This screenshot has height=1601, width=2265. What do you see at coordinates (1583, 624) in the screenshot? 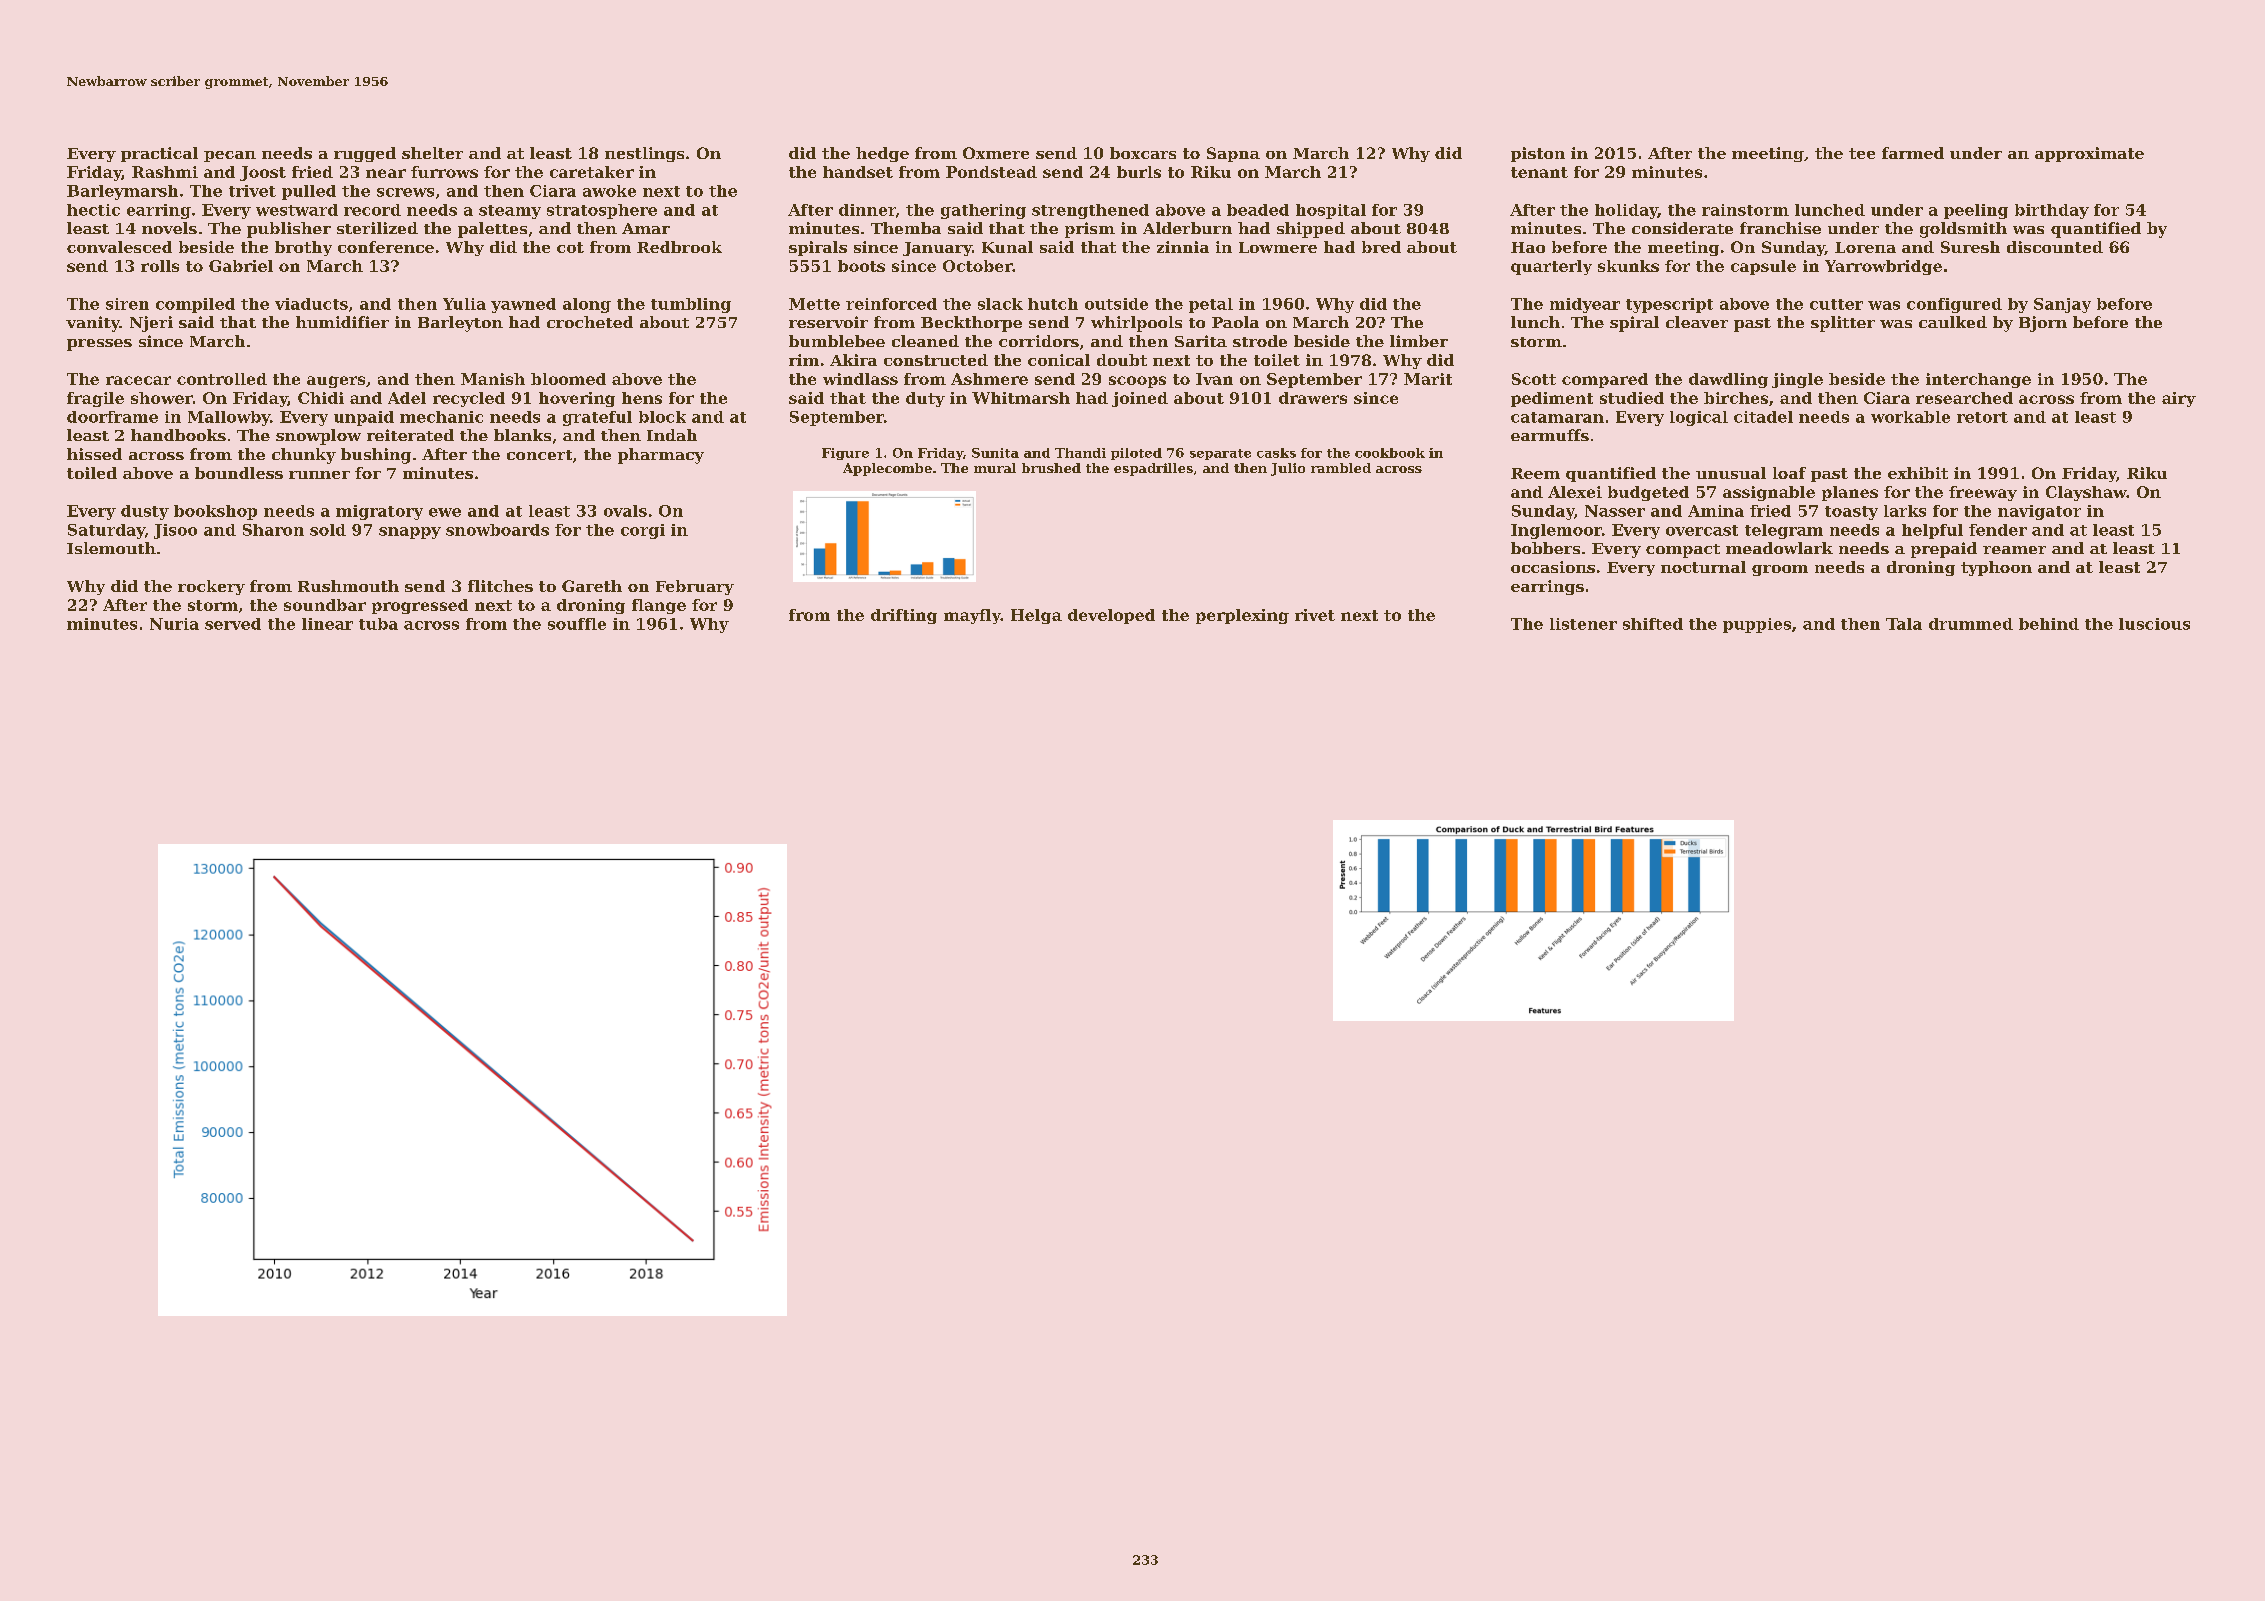
I see `listener` at bounding box center [1583, 624].
